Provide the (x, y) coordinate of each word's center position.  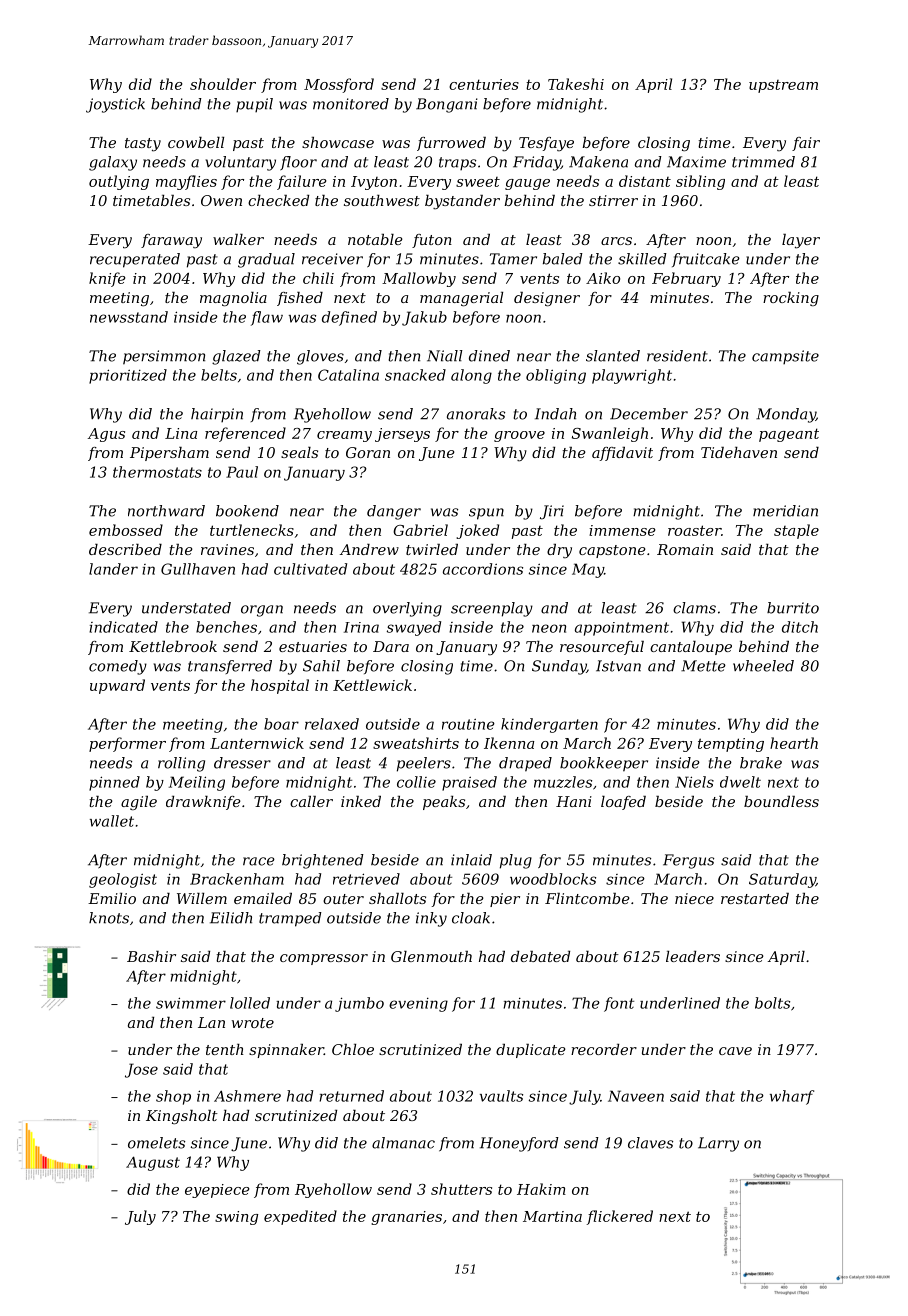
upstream (783, 86)
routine (468, 724)
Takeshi (576, 84)
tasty (143, 145)
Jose (141, 1070)
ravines (227, 549)
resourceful (602, 648)
